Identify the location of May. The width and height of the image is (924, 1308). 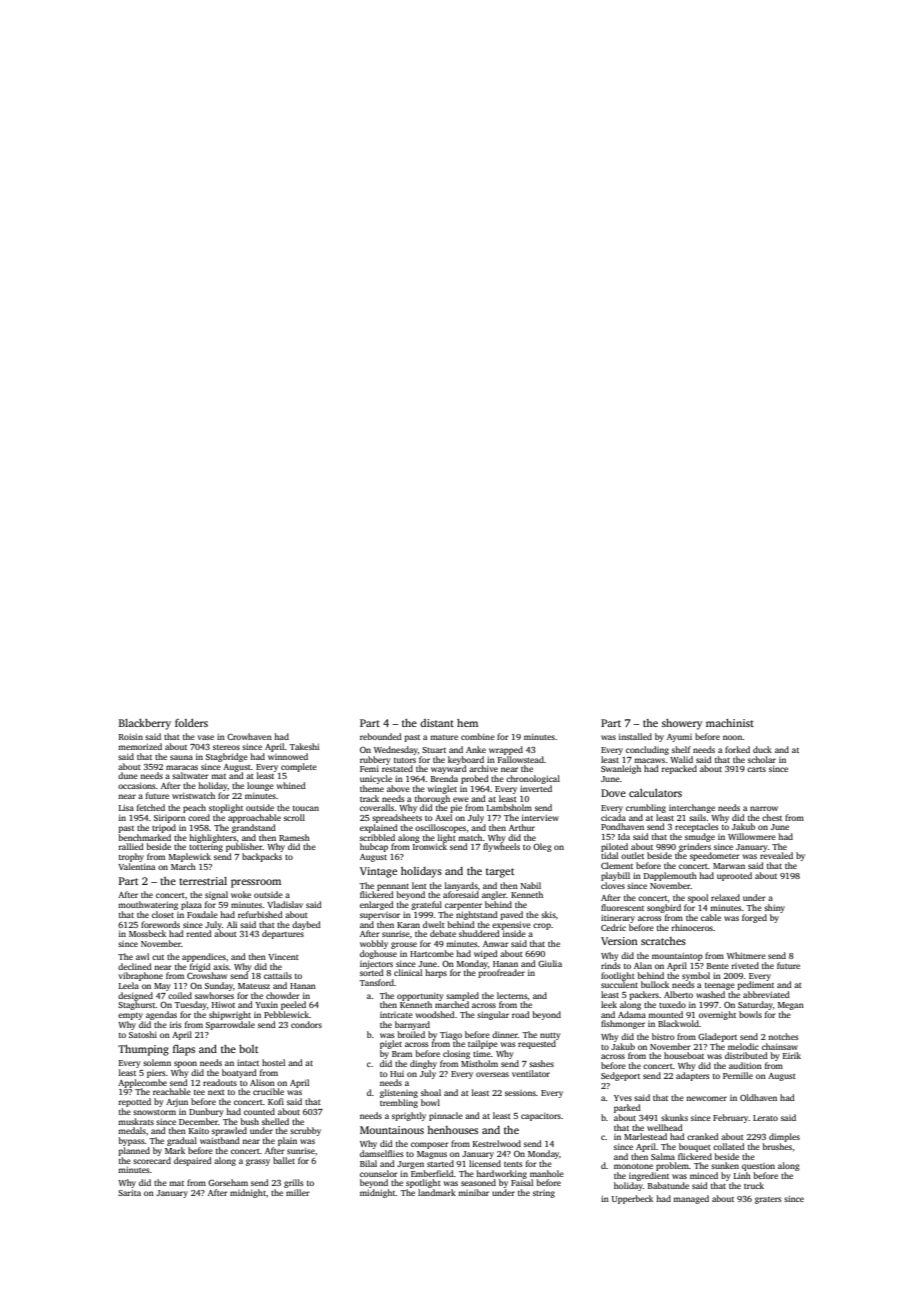
(162, 987).
